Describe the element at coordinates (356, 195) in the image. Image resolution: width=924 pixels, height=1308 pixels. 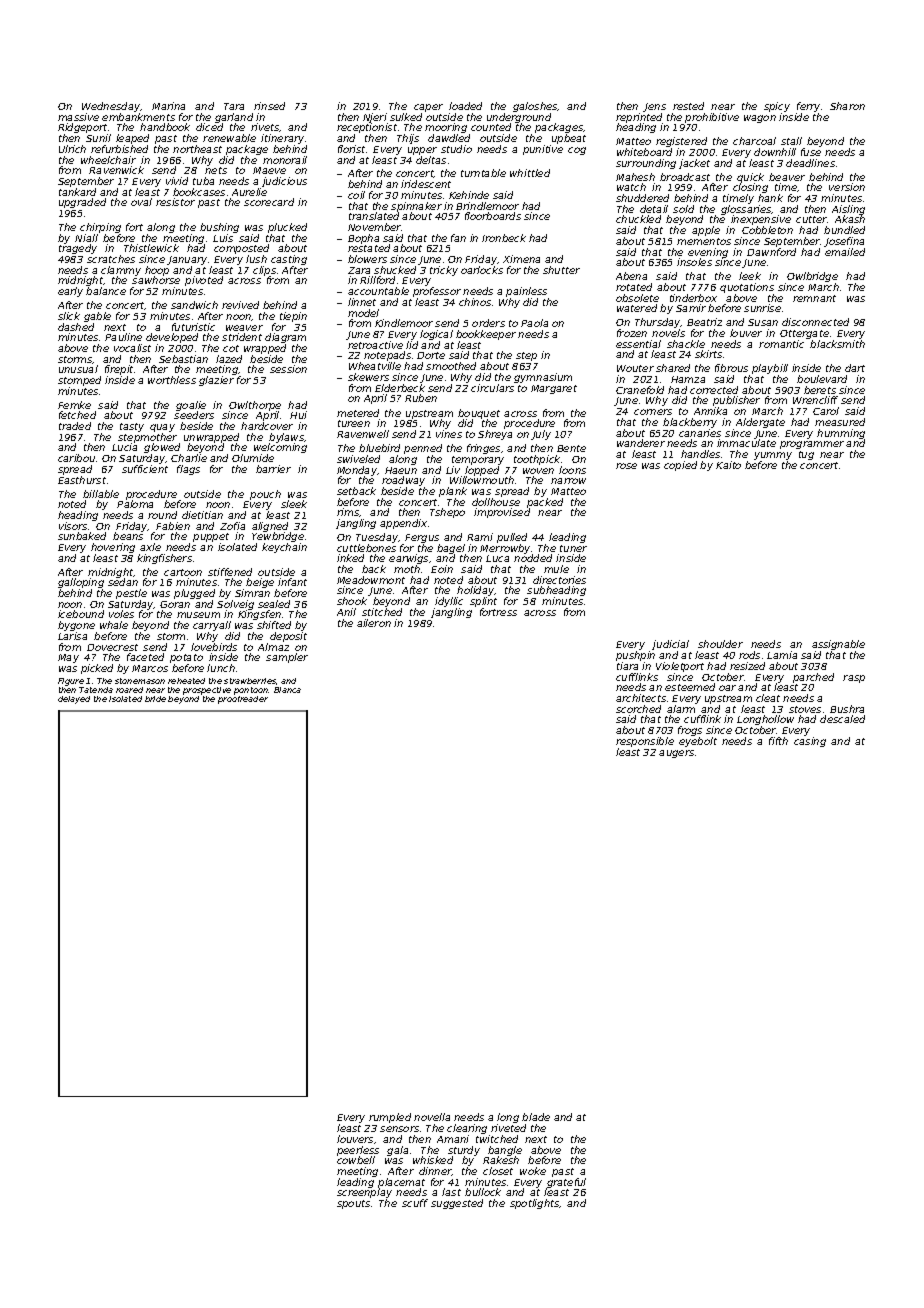
I see `coil` at that location.
